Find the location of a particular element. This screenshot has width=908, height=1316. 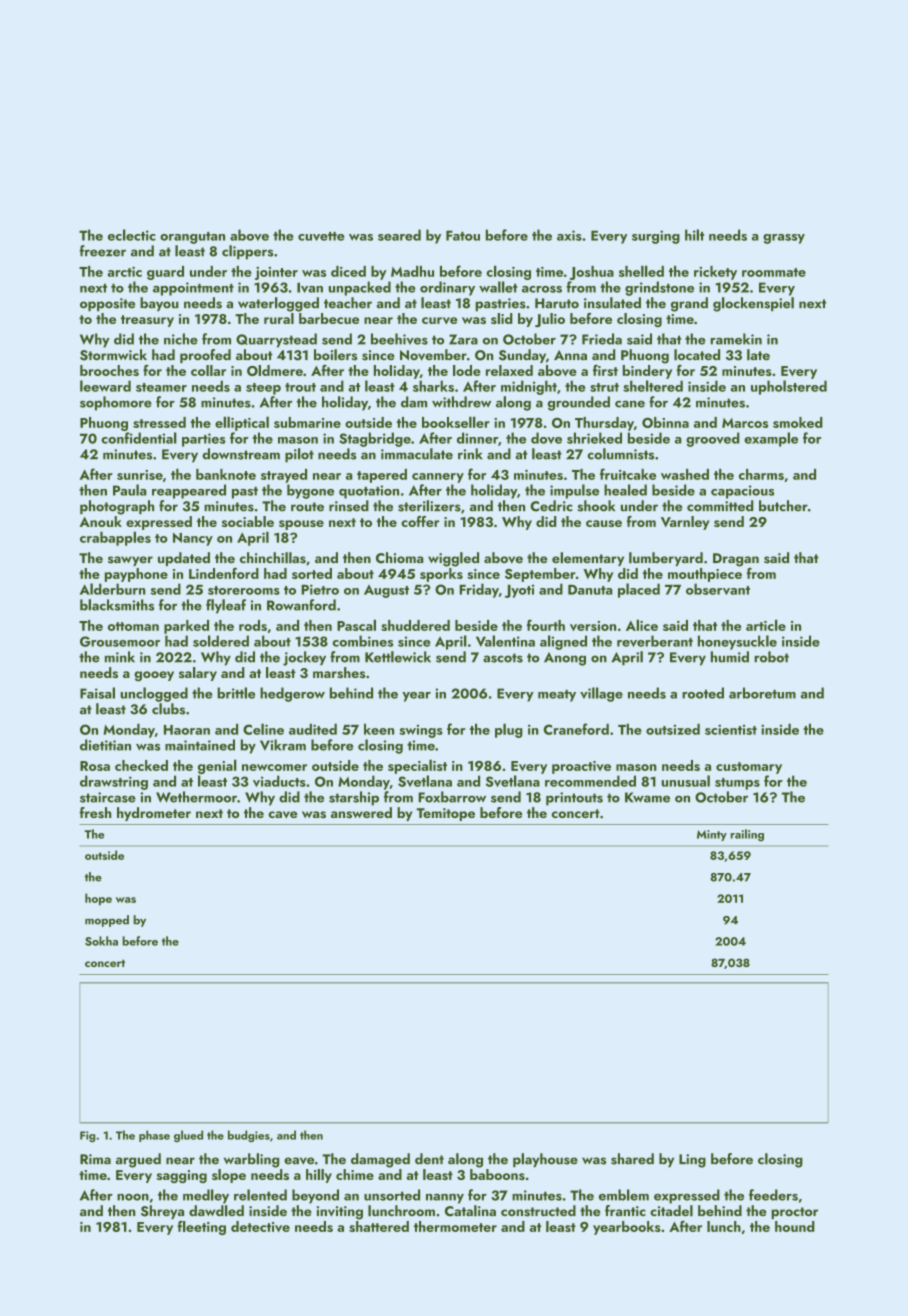

orangutan is located at coordinates (192, 238).
